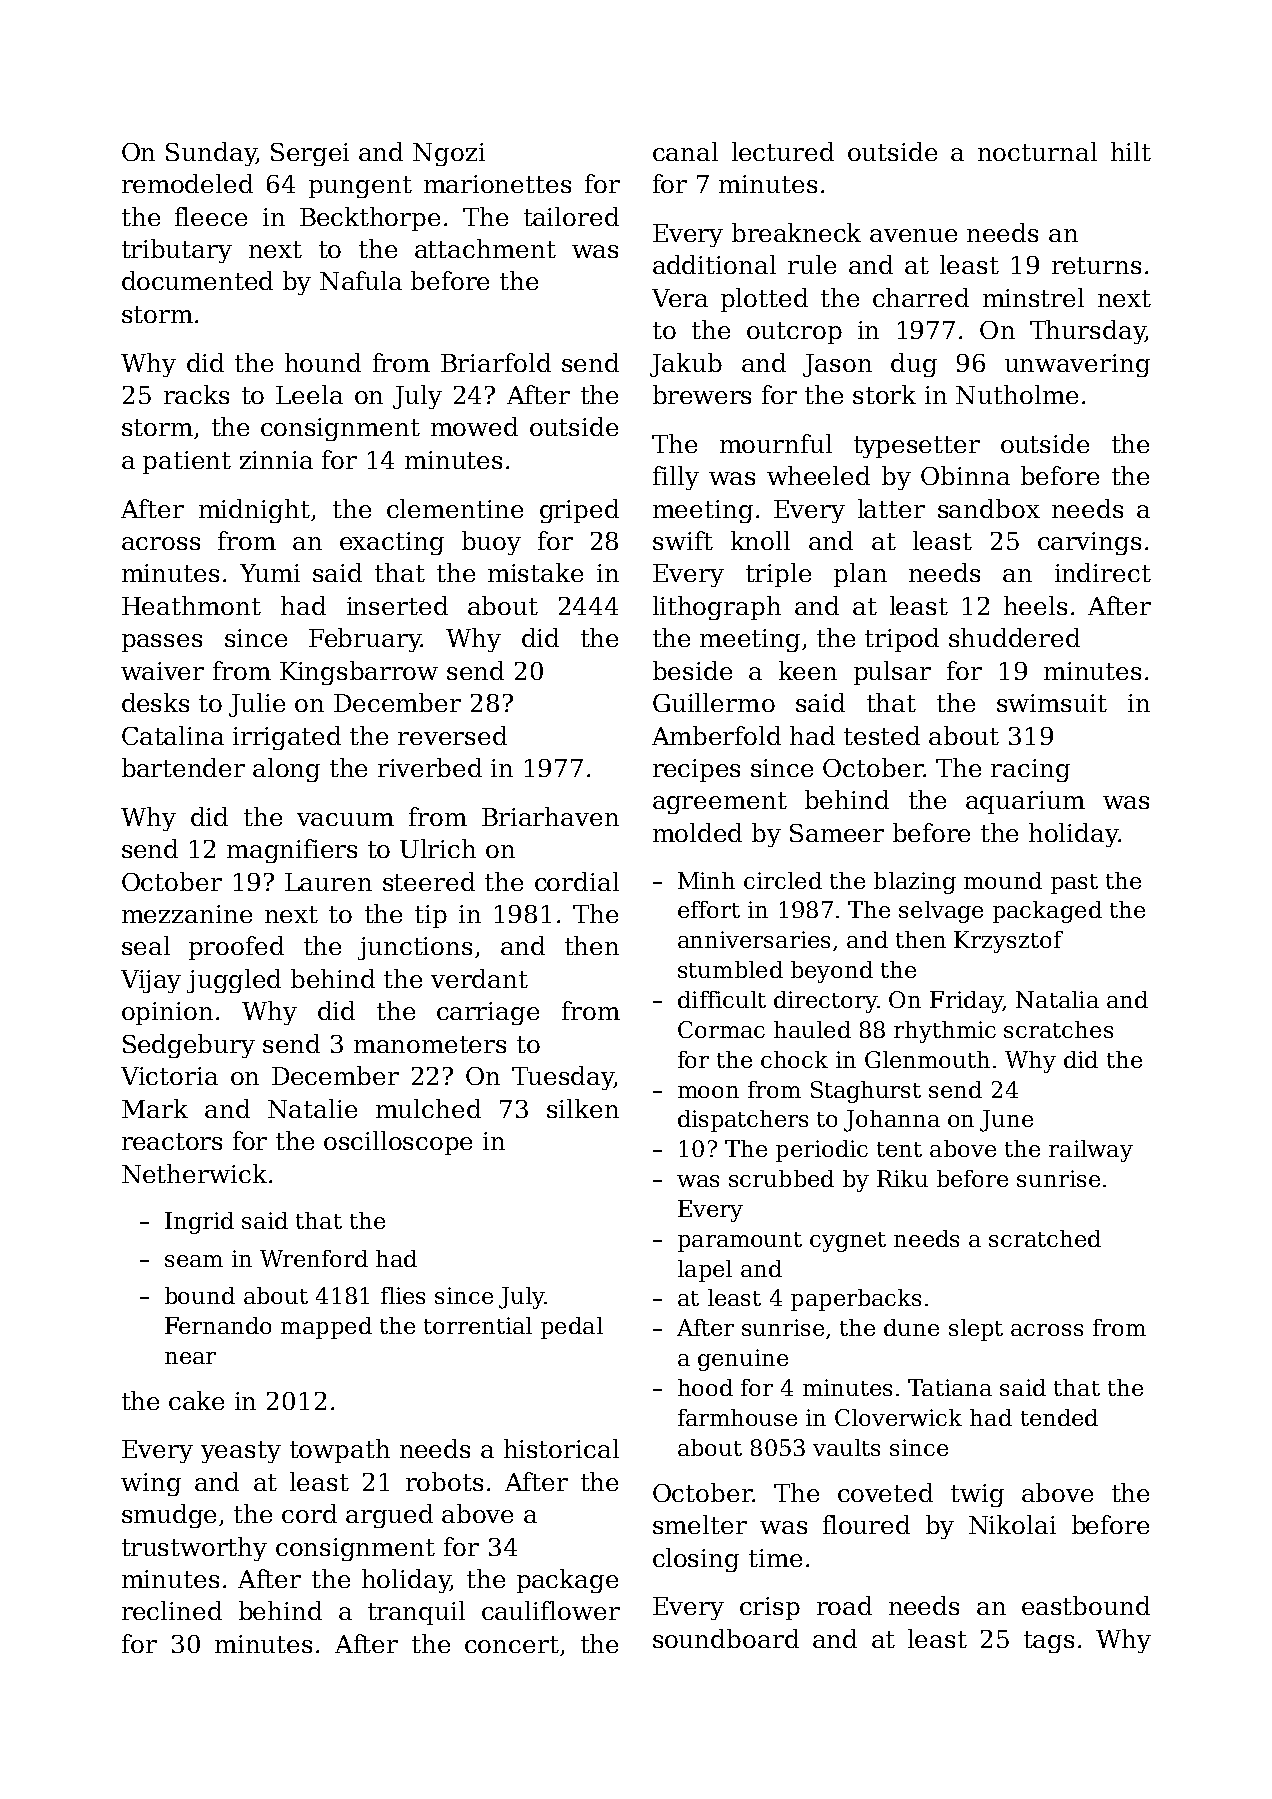 The height and width of the screenshot is (1799, 1272). I want to click on swift, so click(683, 540).
